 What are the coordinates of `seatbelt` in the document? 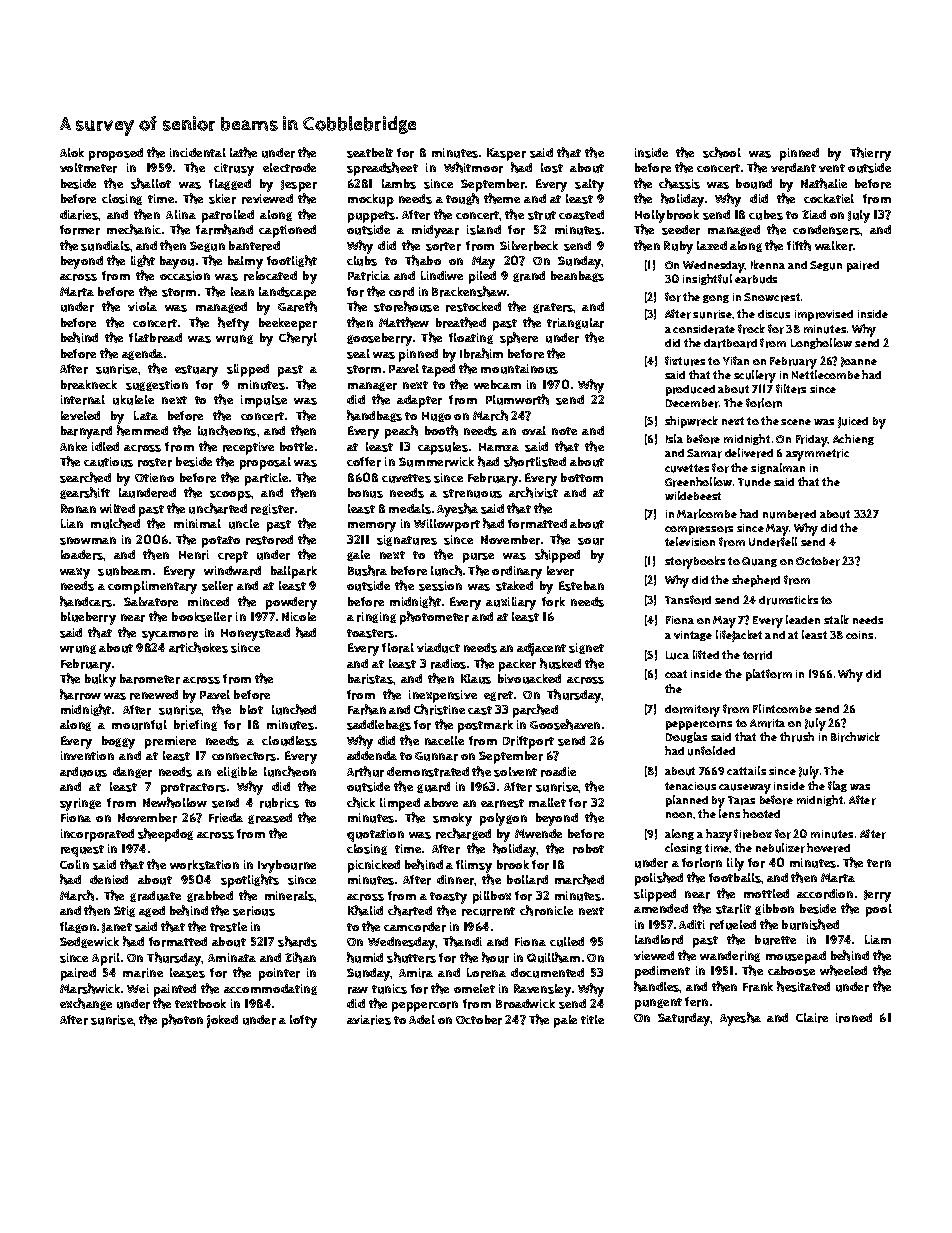 It's located at (370, 153).
